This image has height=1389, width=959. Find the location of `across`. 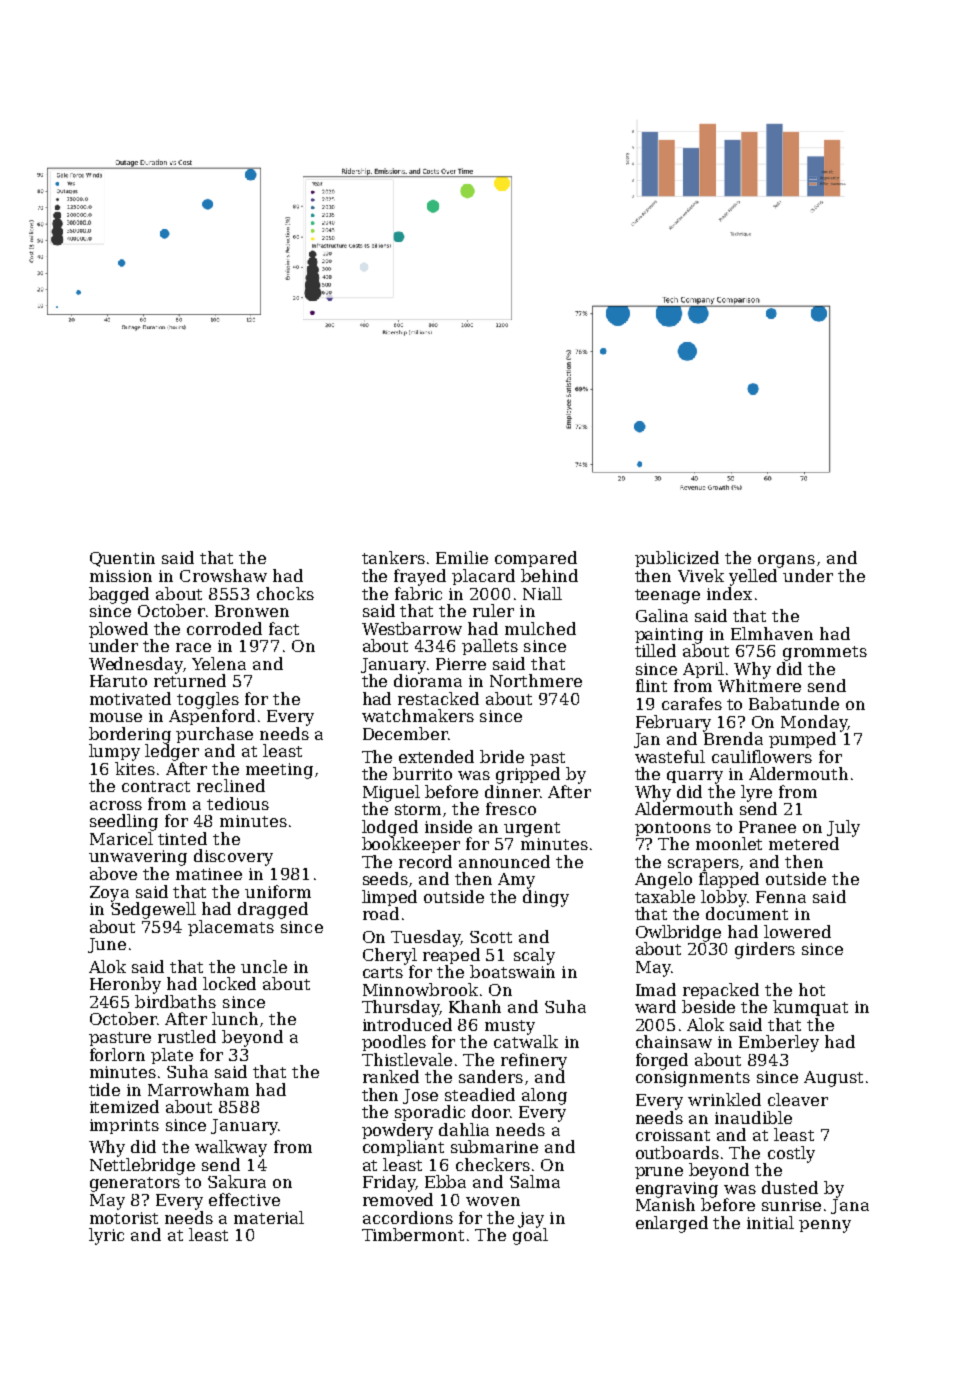

across is located at coordinates (116, 805).
